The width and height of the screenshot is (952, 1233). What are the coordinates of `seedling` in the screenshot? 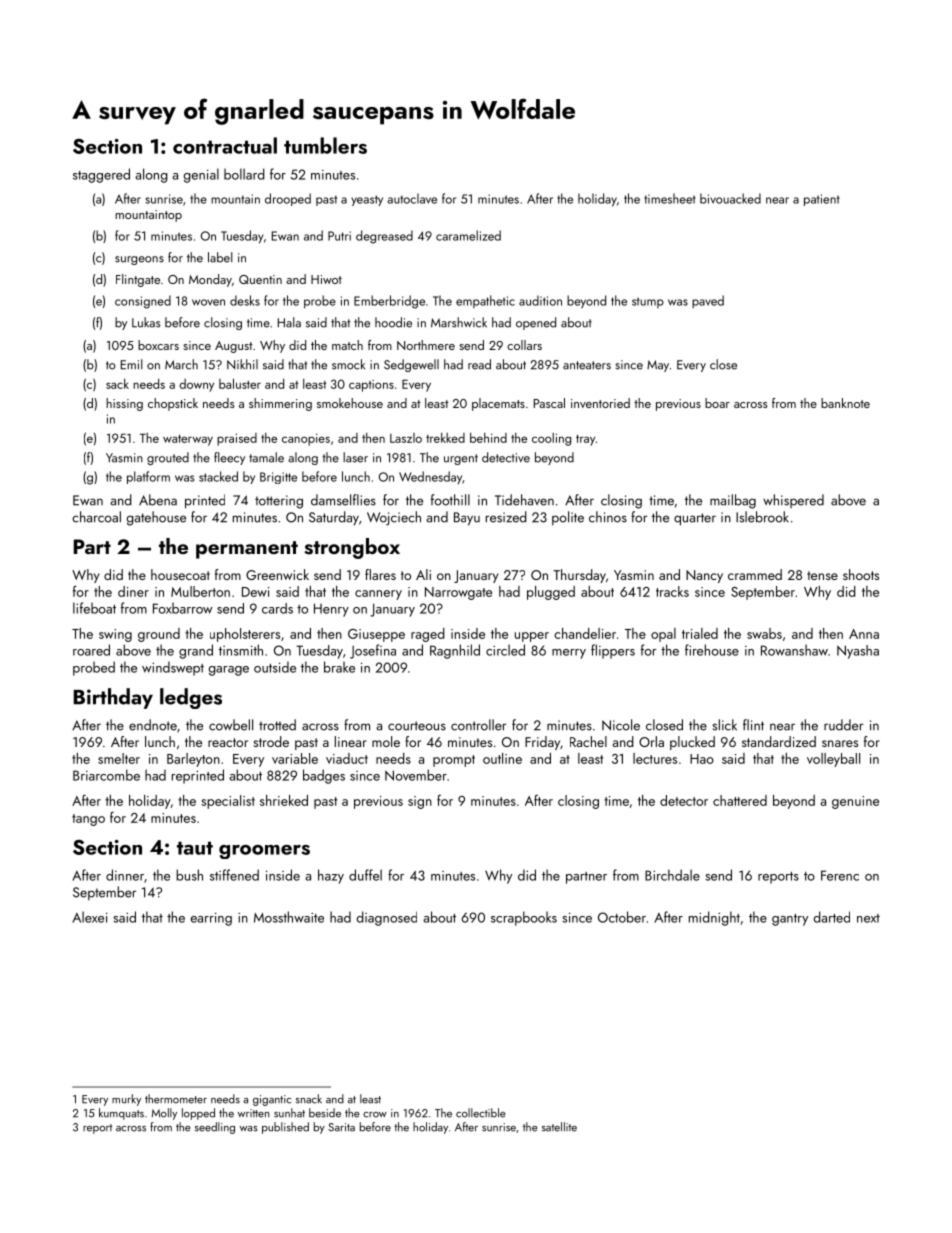 It's located at (215, 1128).
